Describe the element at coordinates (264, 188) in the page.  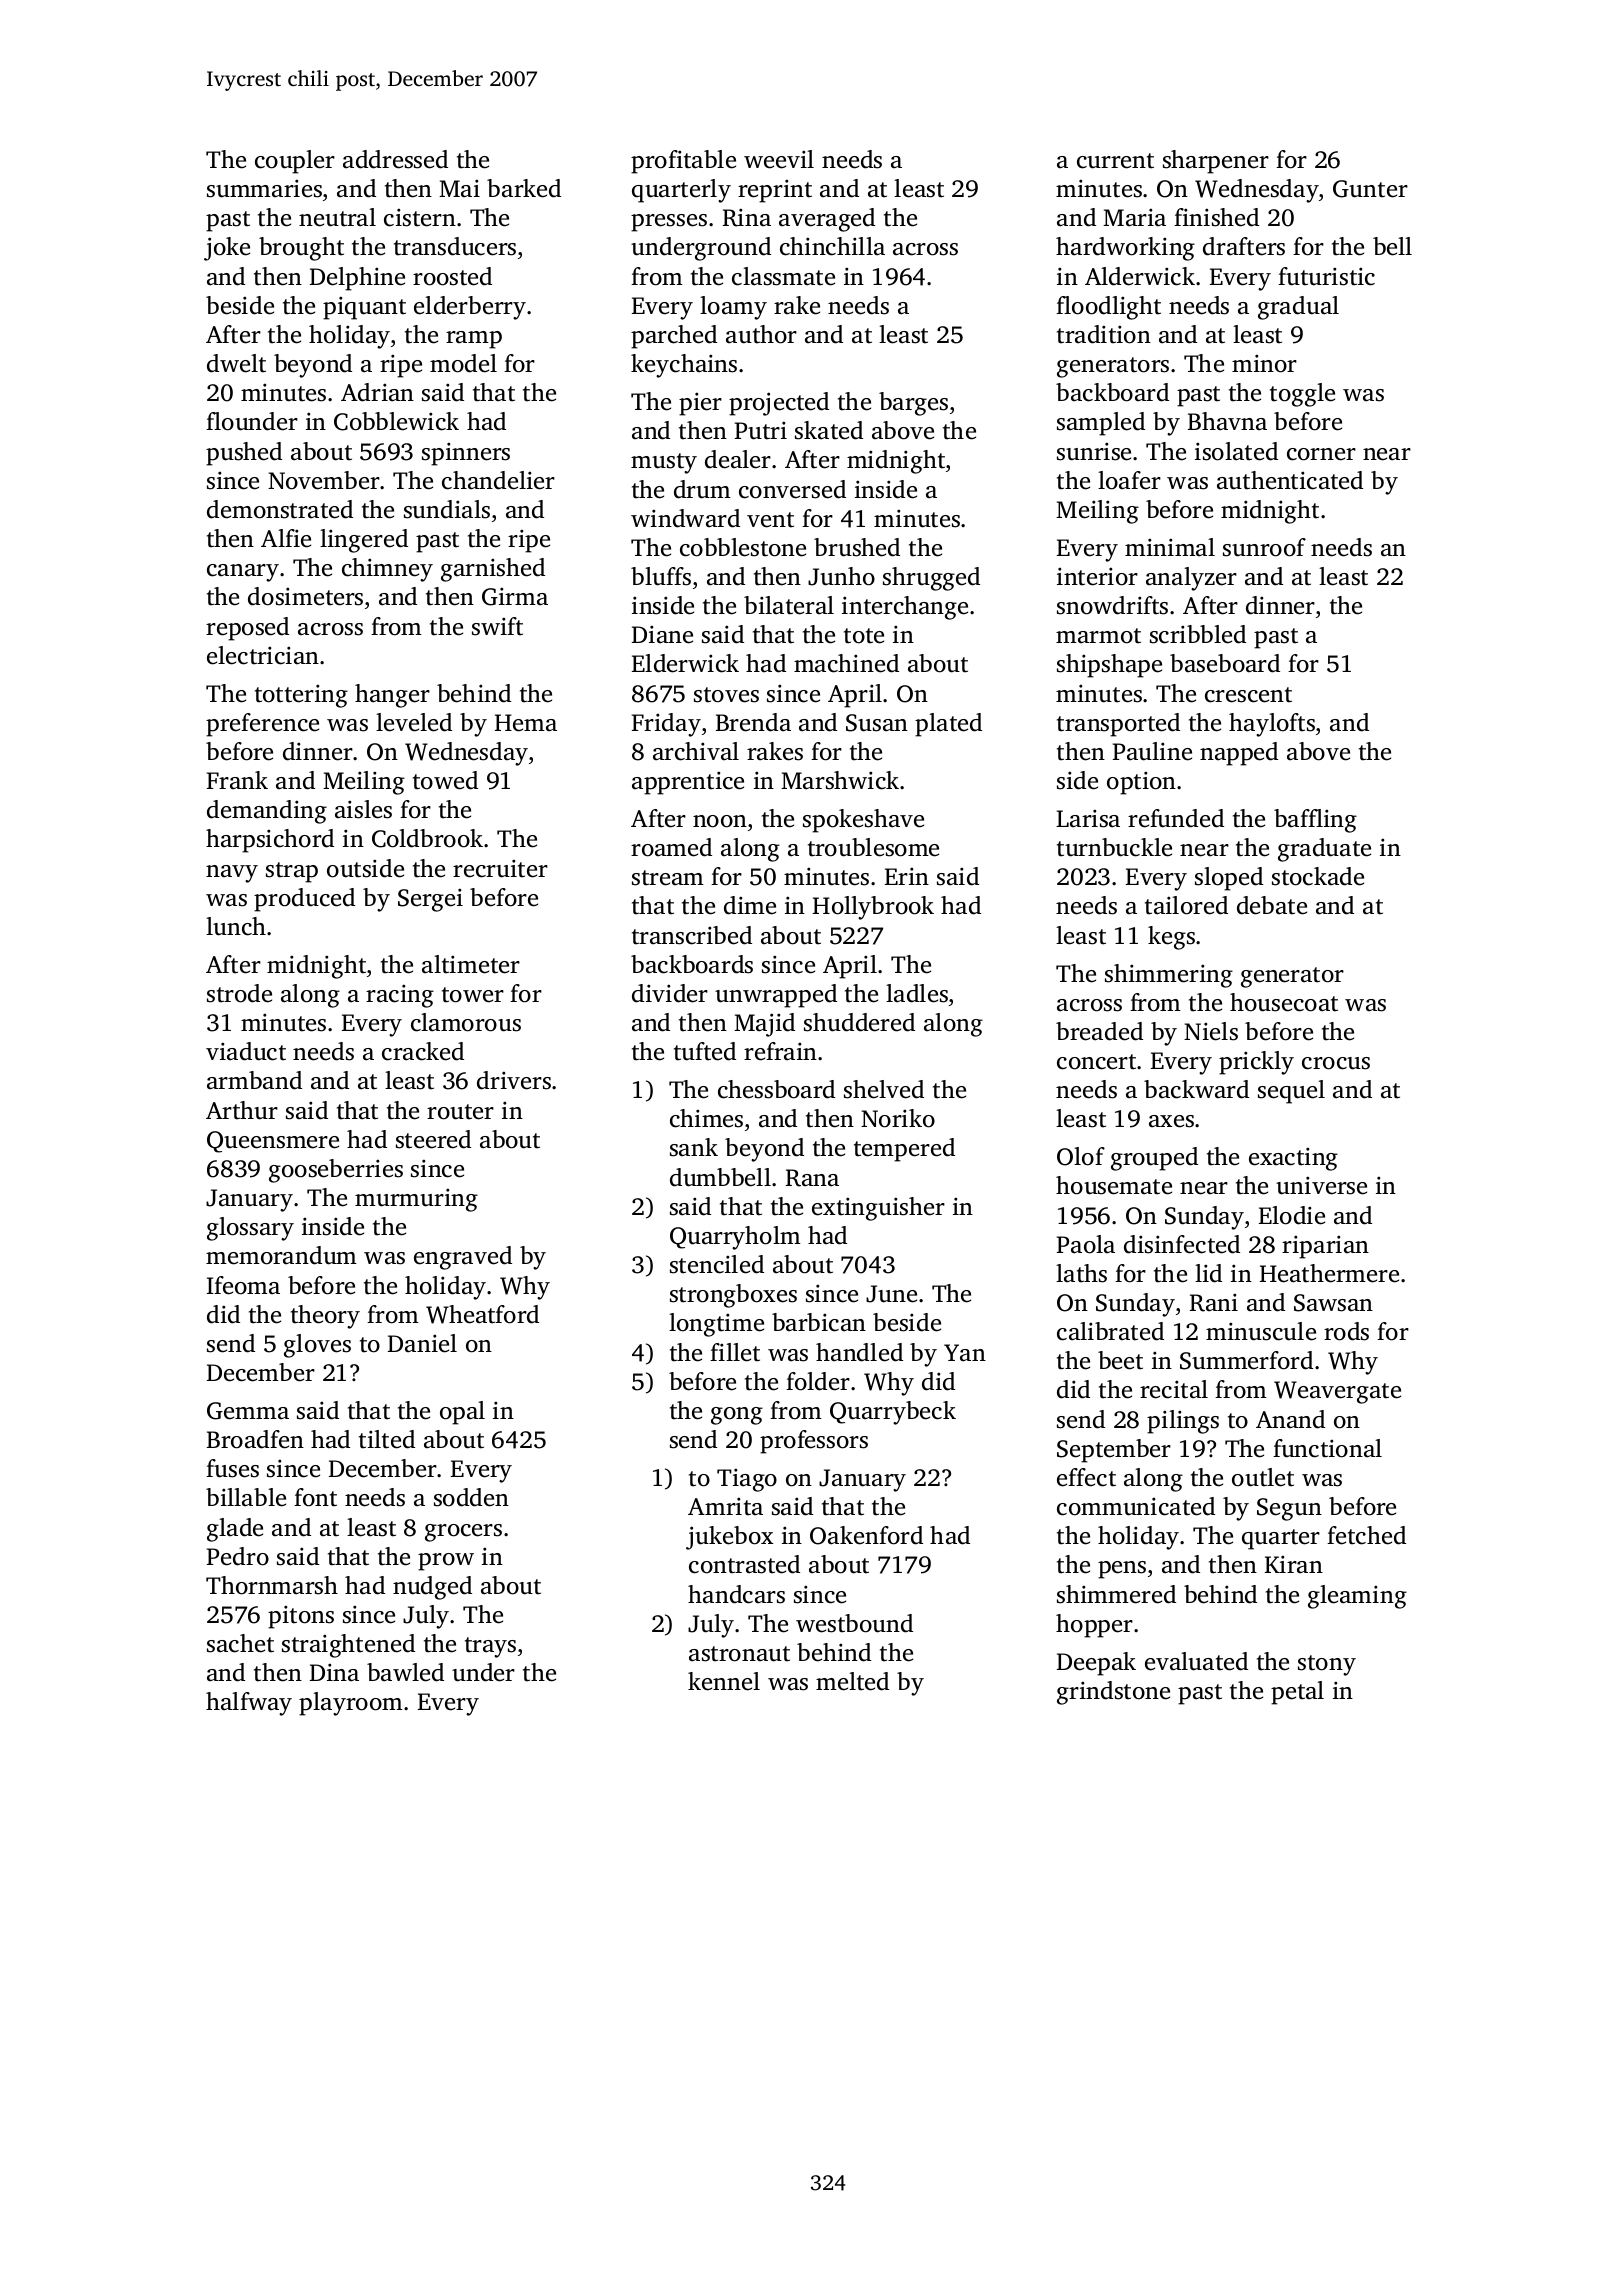
I see `summaries` at that location.
